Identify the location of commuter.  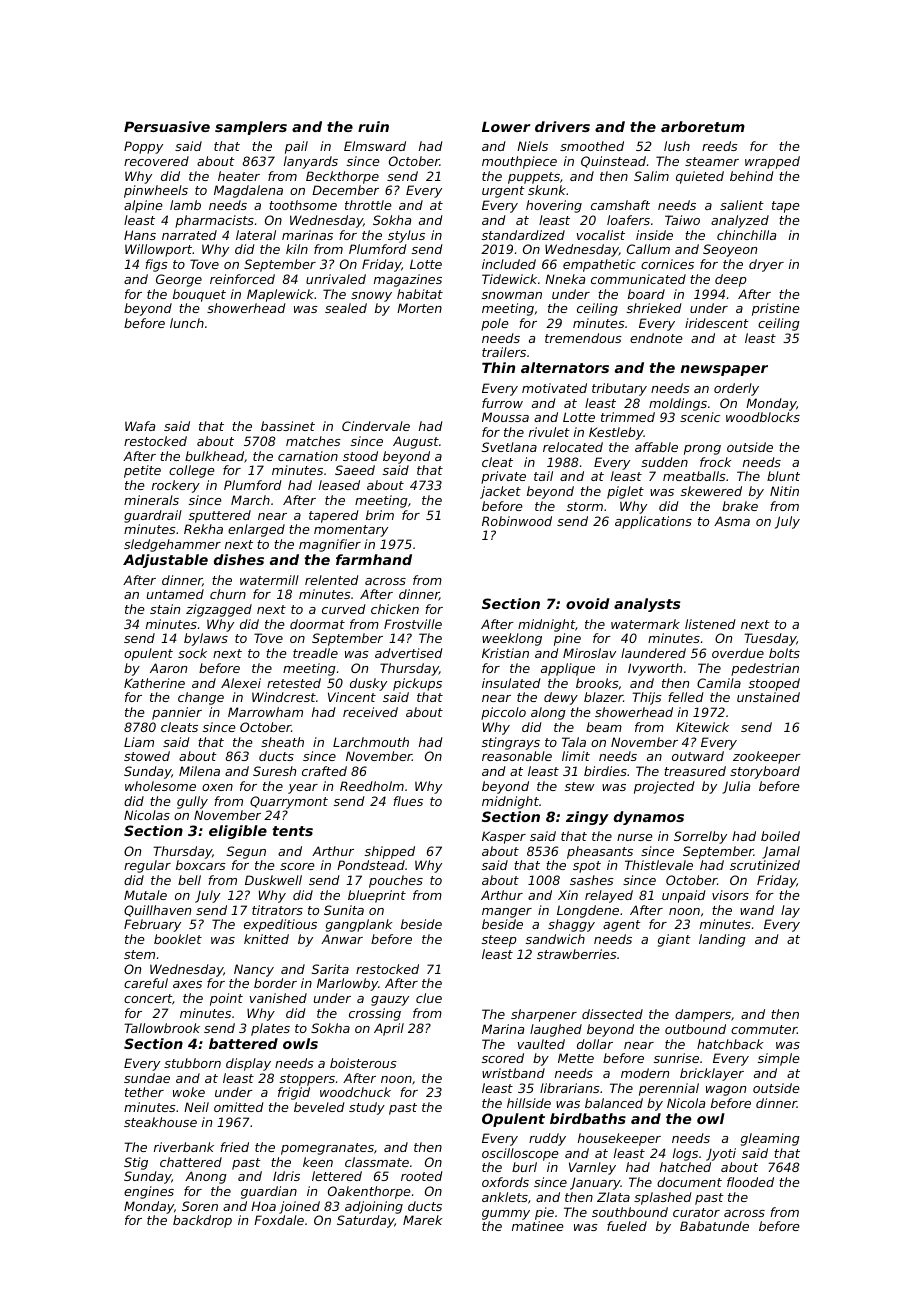
(764, 1029).
